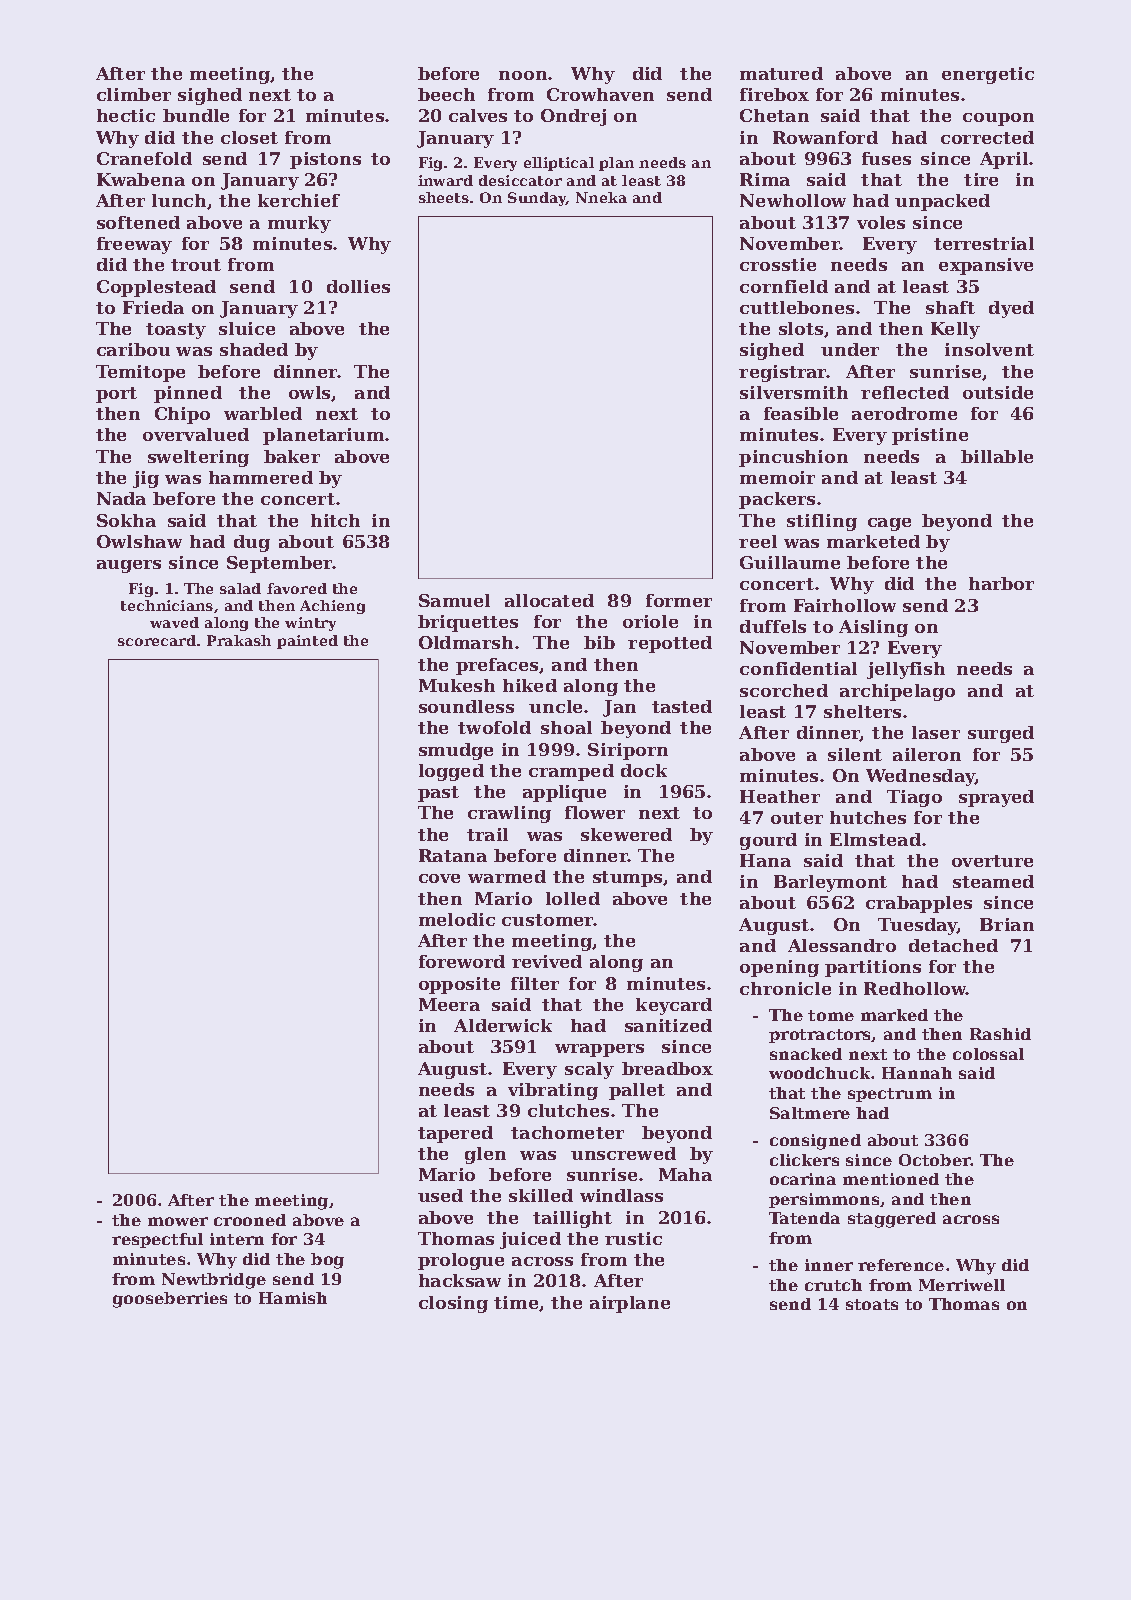  I want to click on tapered, so click(455, 1134).
